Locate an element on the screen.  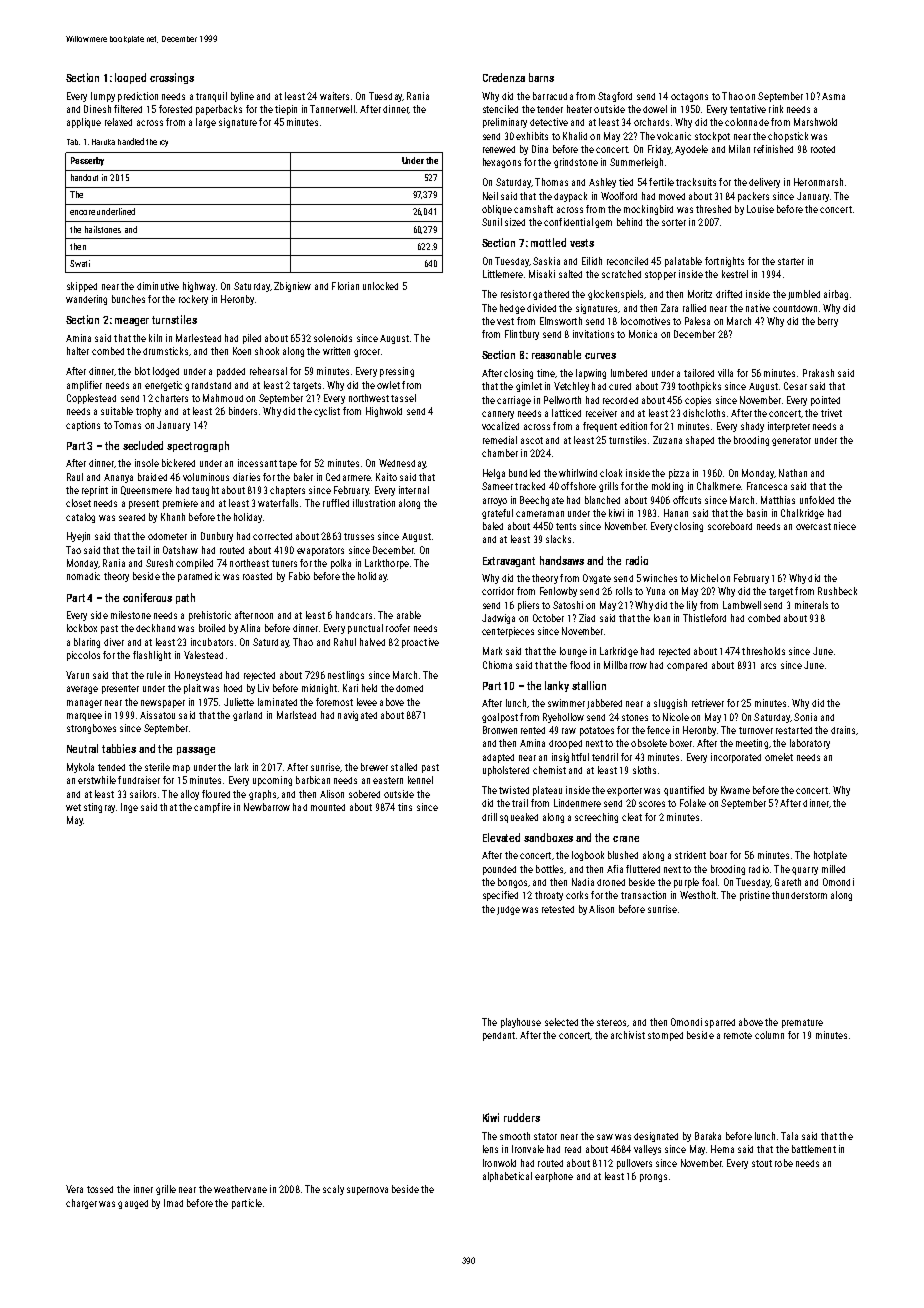
baled is located at coordinates (493, 526).
